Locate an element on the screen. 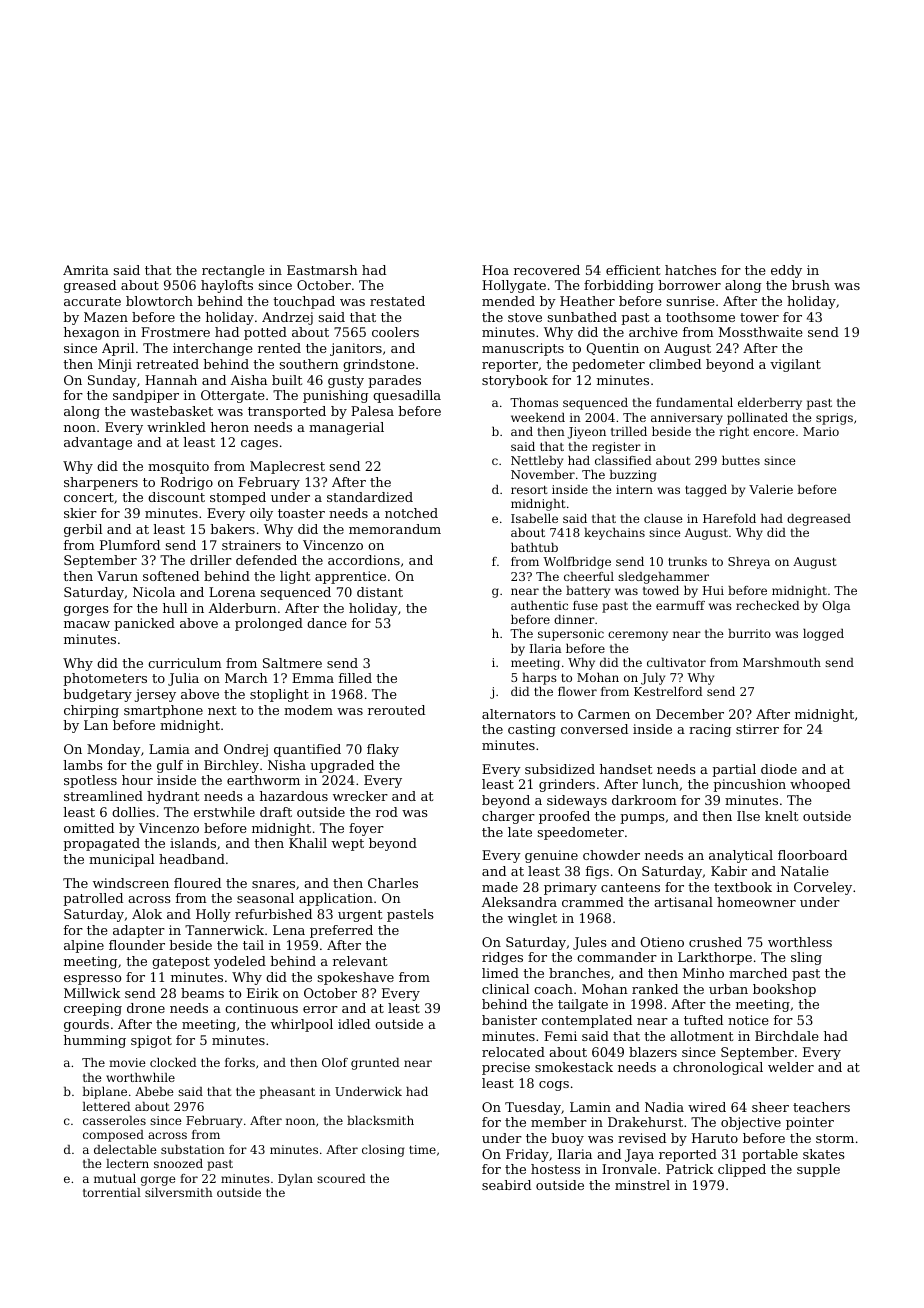  Harefold is located at coordinates (729, 518).
